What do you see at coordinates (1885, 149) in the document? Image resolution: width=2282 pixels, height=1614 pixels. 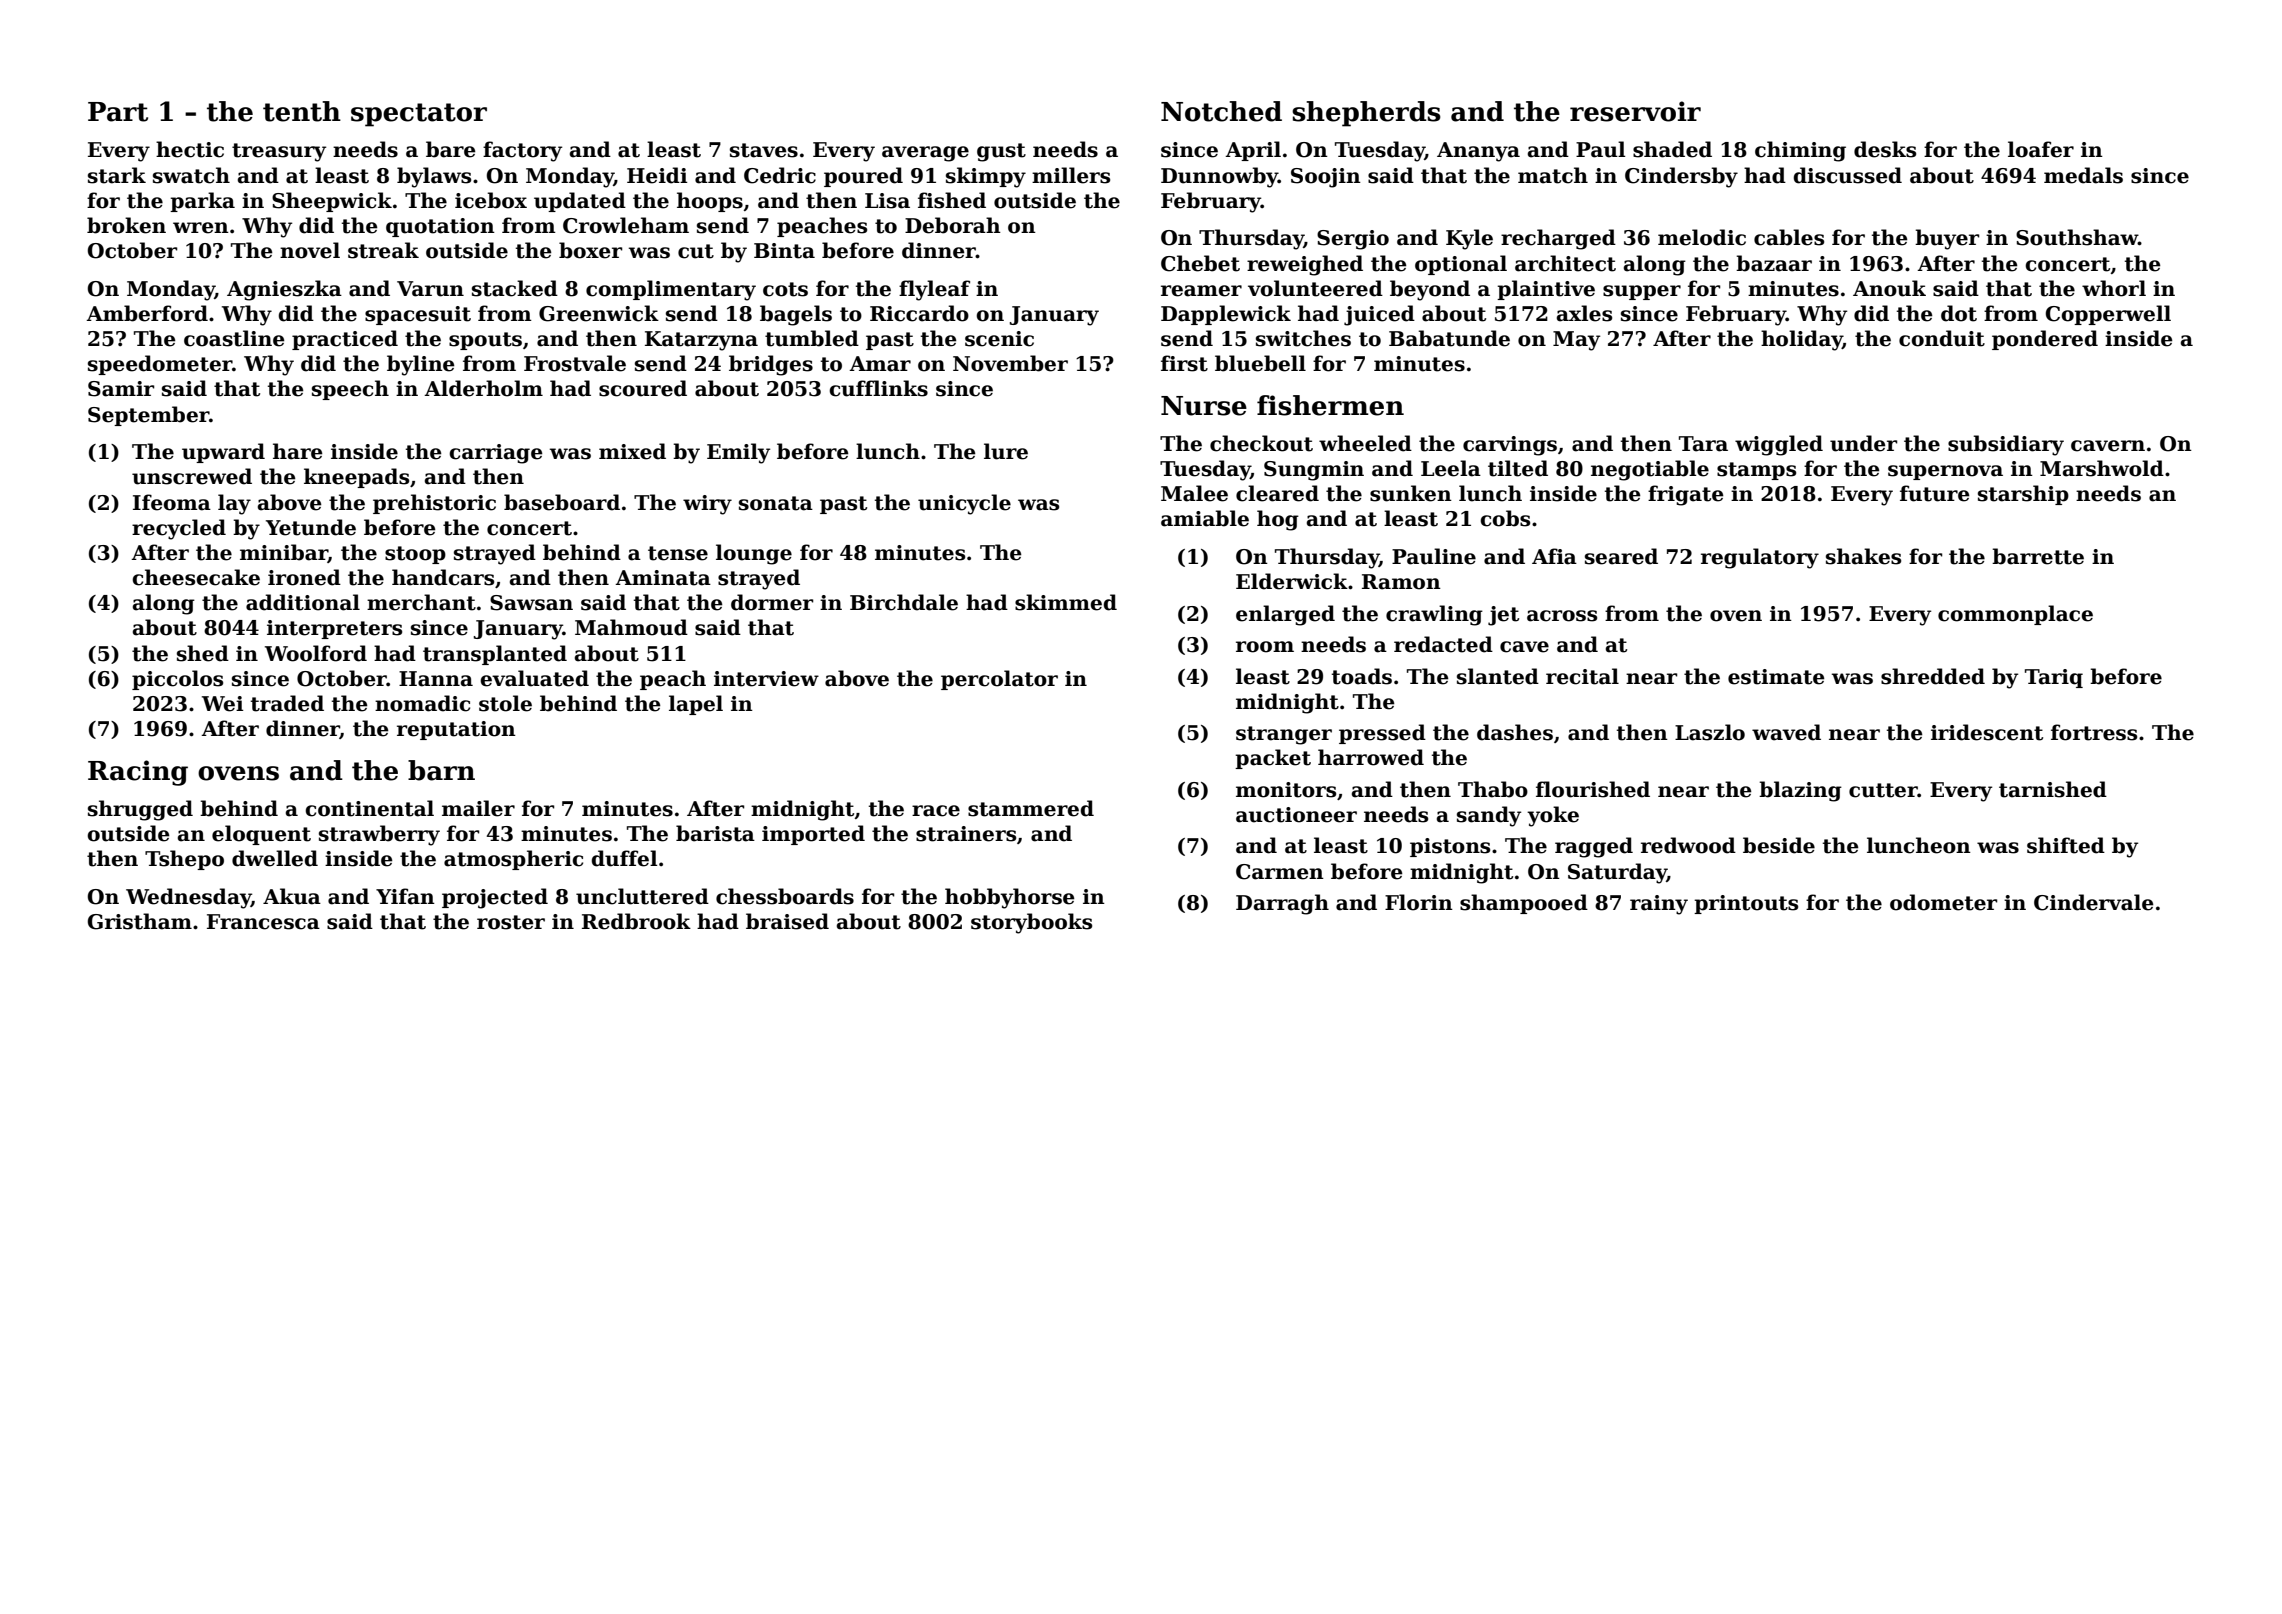 I see `desks` at bounding box center [1885, 149].
